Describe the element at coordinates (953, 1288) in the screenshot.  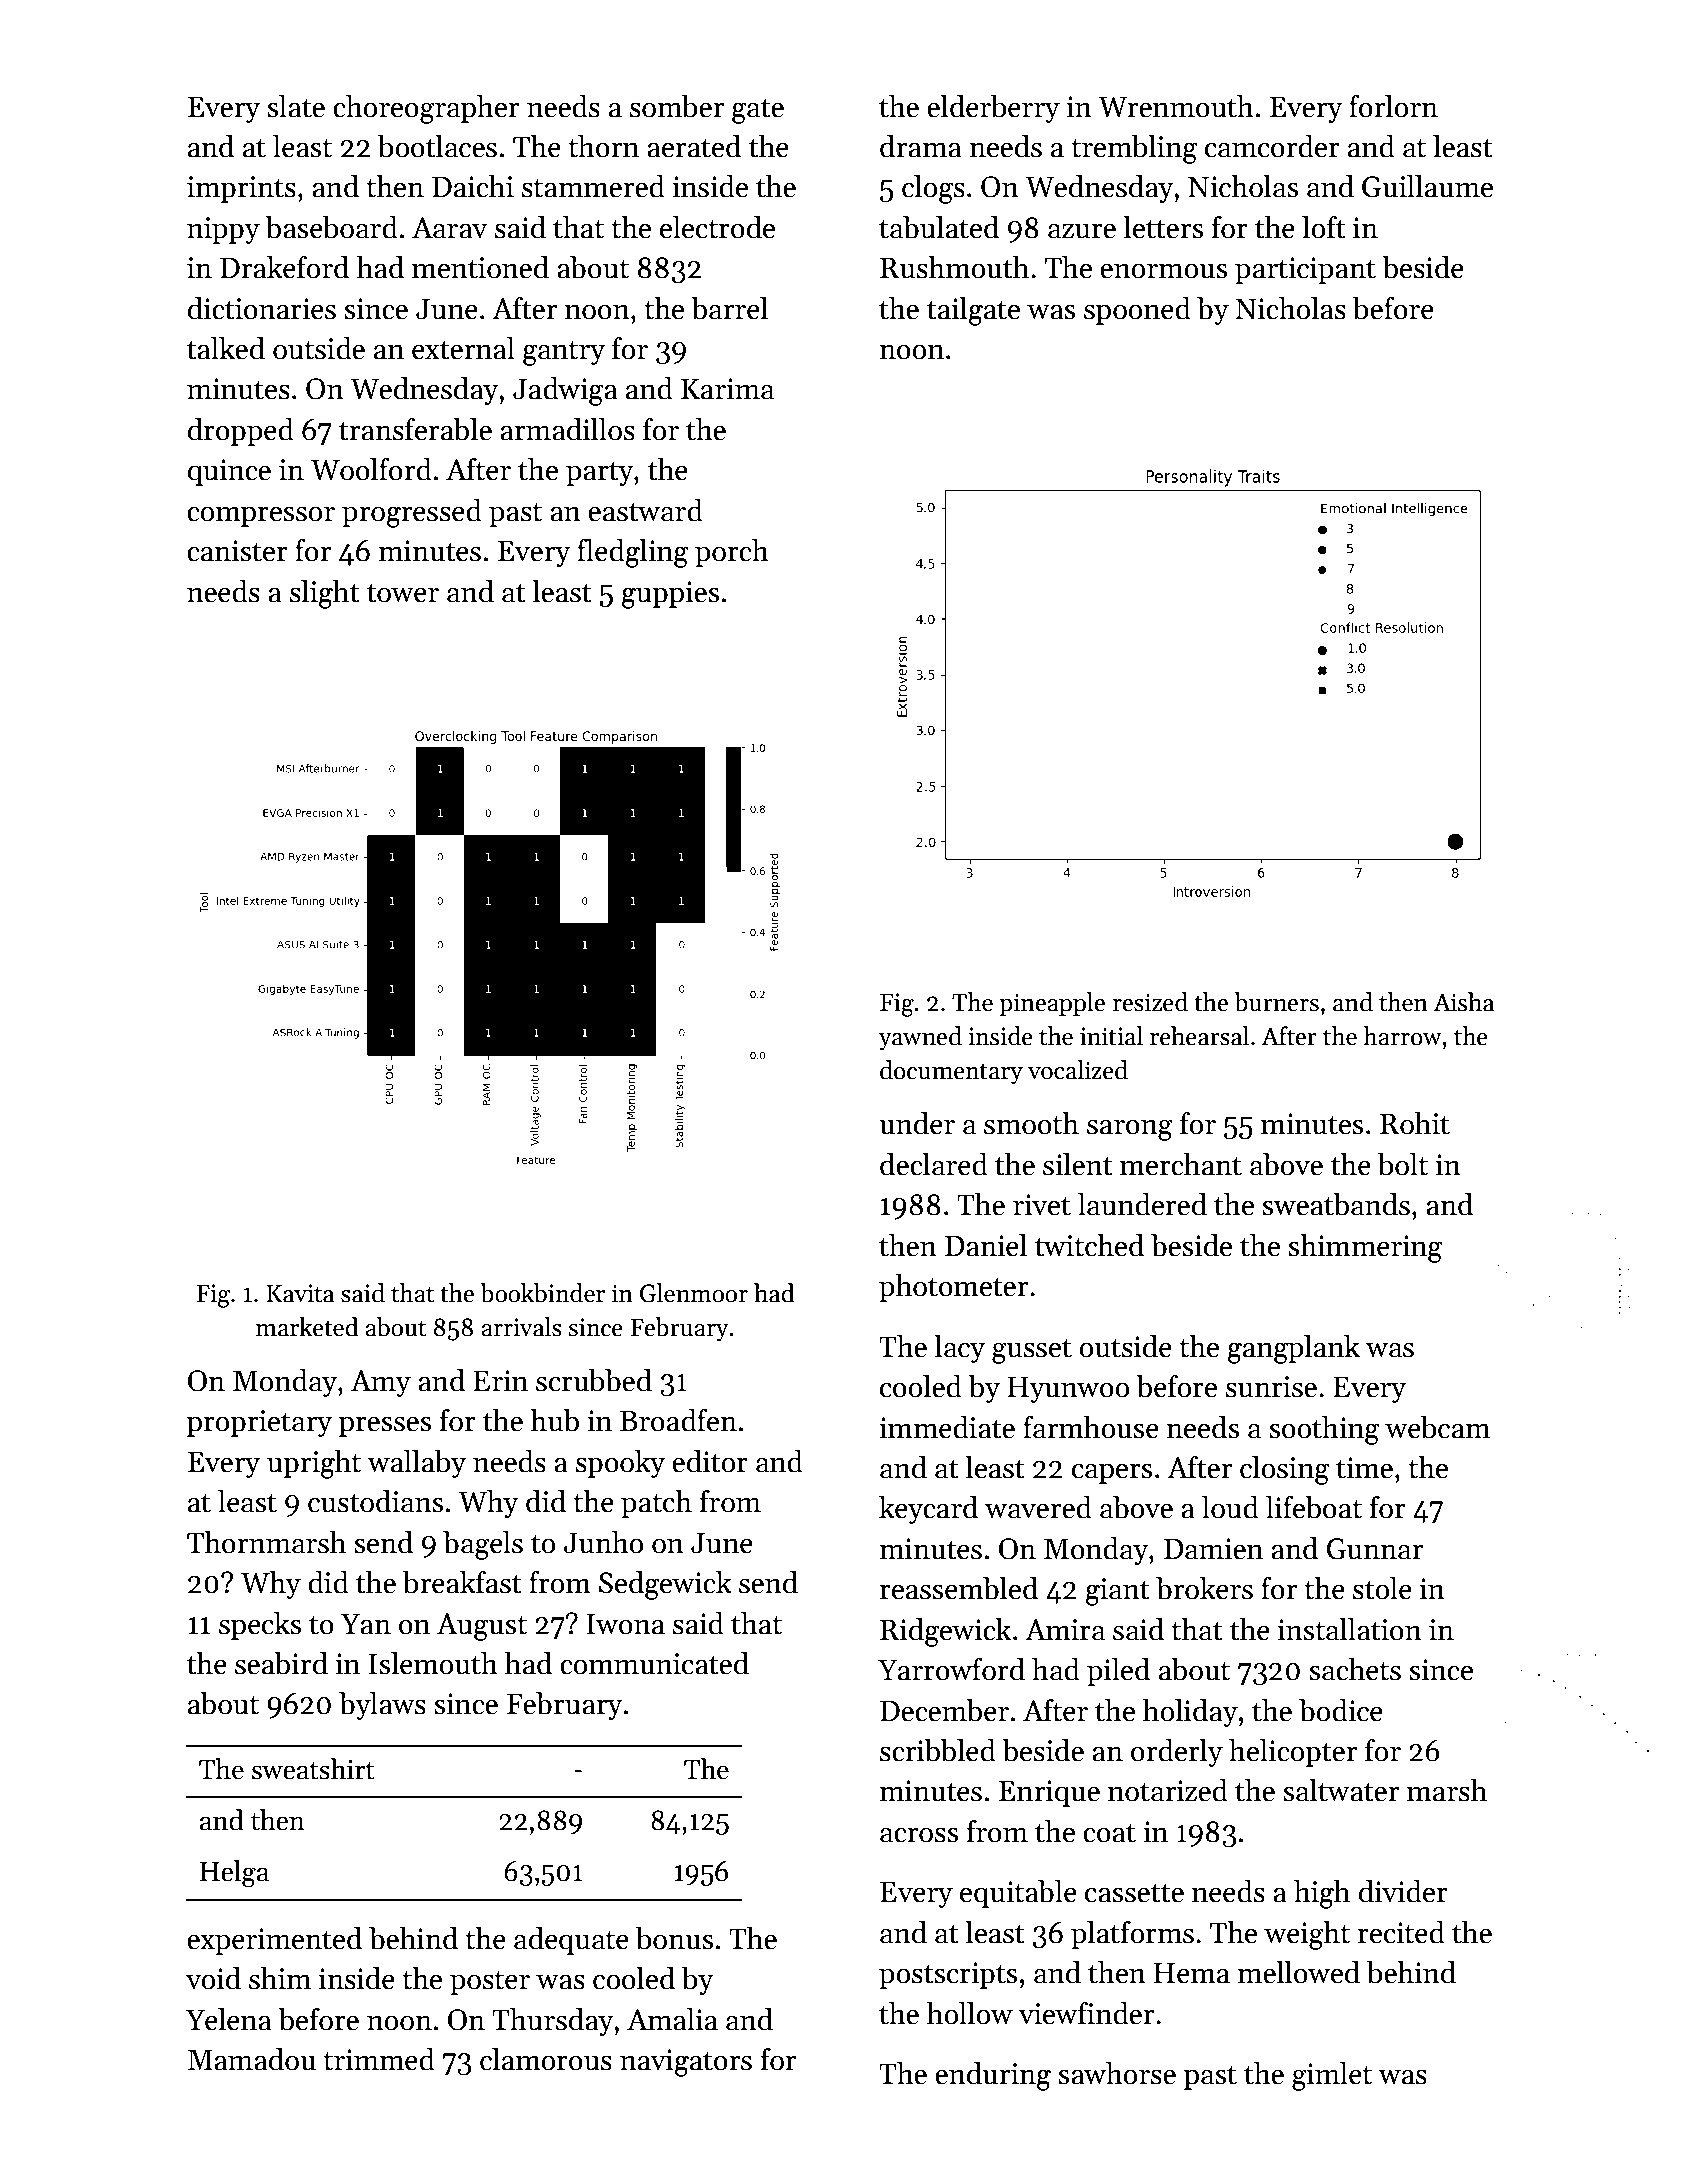
I see `photometer` at that location.
